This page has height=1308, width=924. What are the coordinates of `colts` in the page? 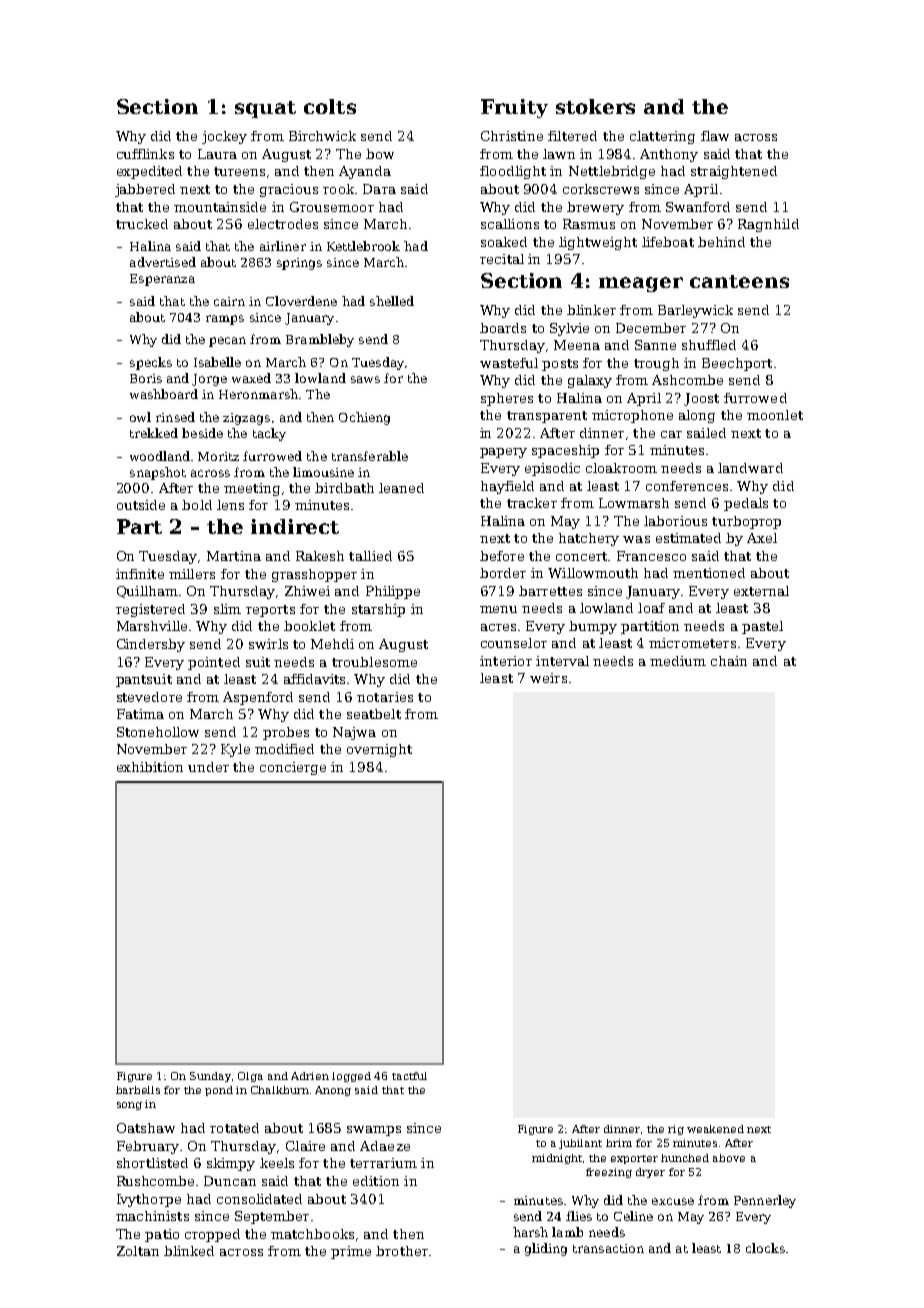 It's located at (330, 106).
